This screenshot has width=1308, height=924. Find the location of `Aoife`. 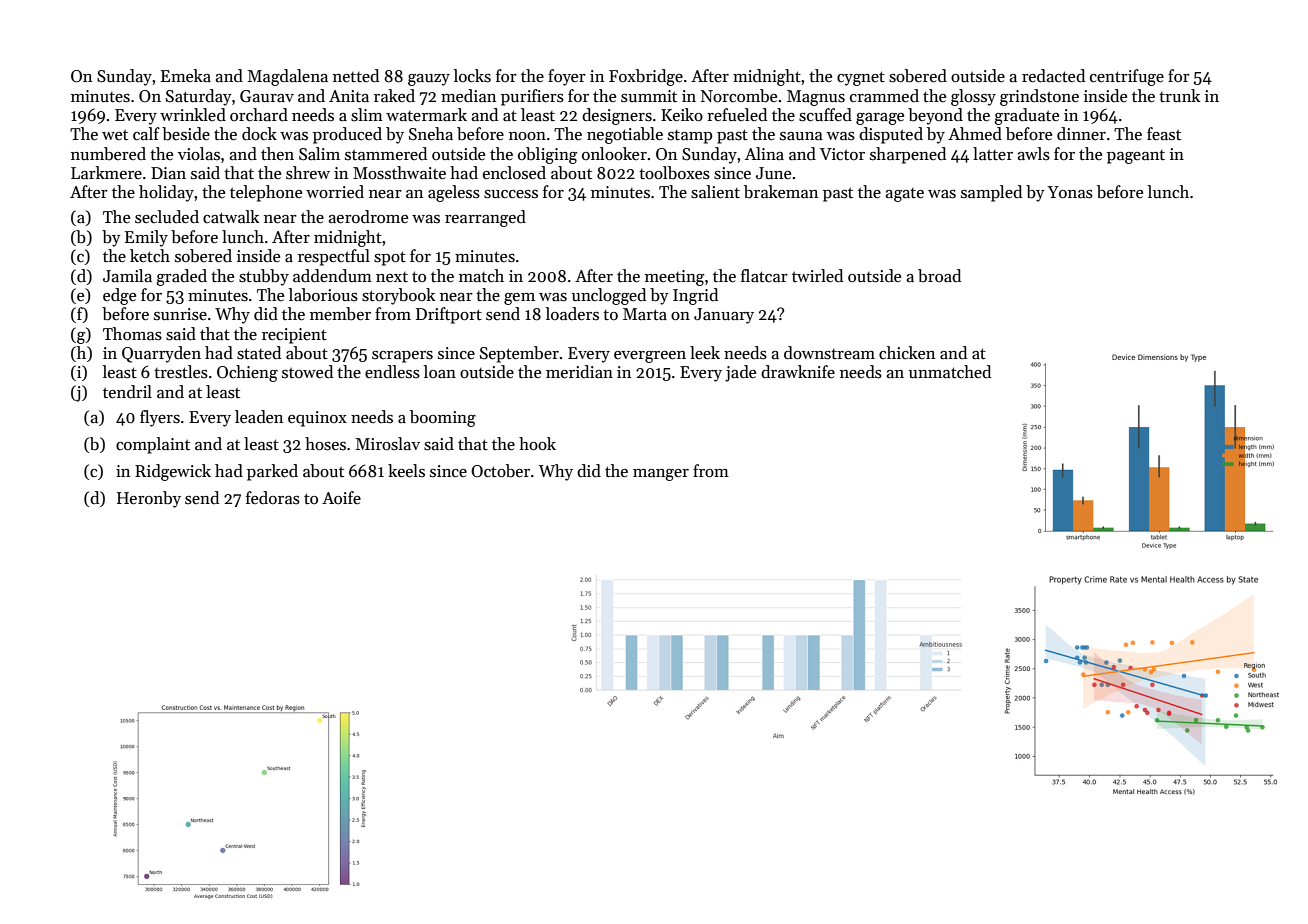

Aoife is located at coordinates (341, 498).
